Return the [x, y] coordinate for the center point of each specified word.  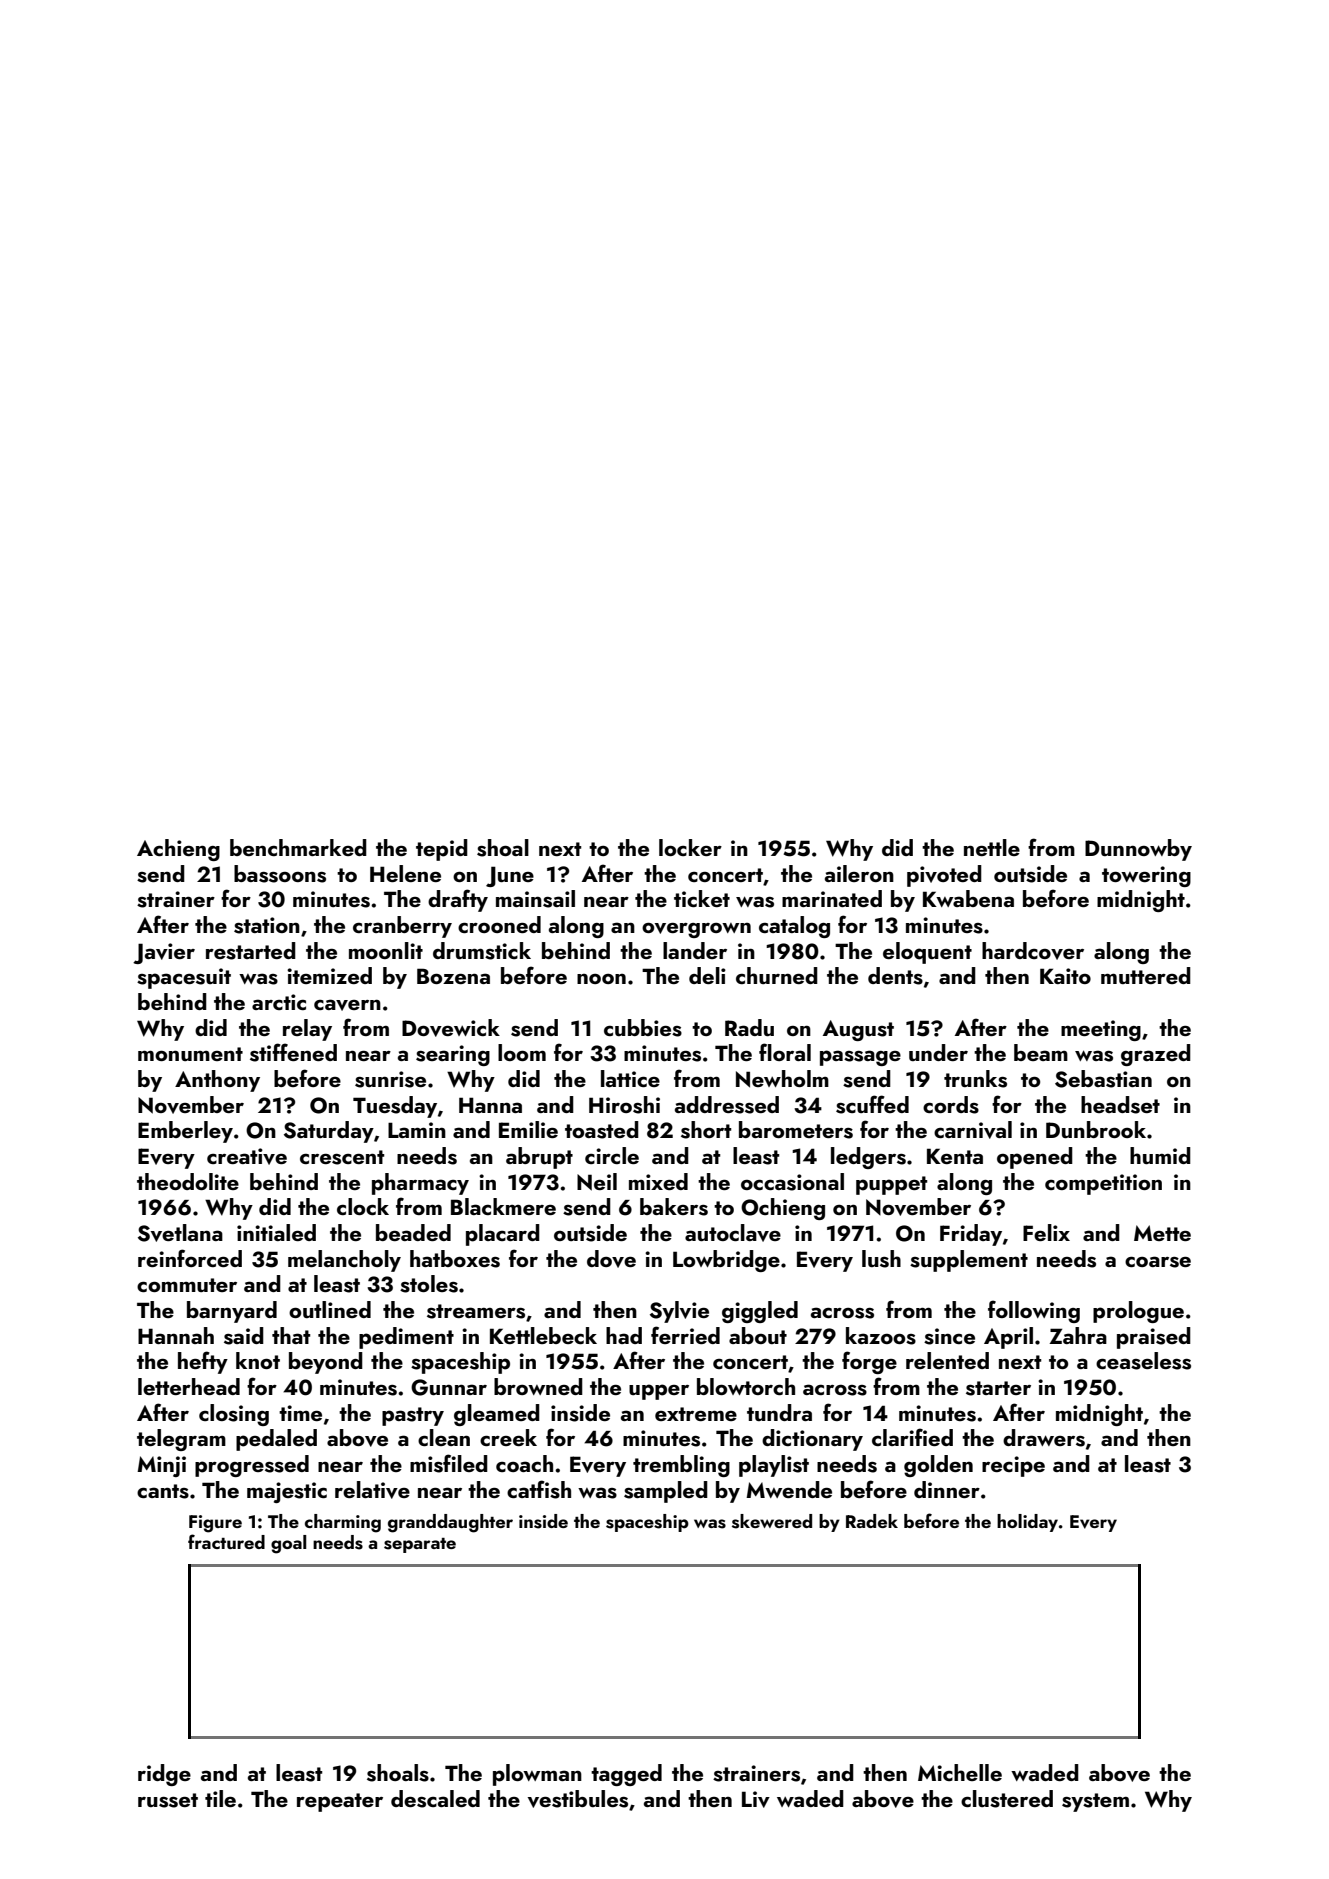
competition [1103, 1184]
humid [1160, 1155]
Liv [756, 1799]
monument [190, 1054]
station [267, 925]
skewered [772, 1521]
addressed [727, 1105]
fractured [226, 1541]
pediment [406, 1338]
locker [690, 847]
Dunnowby [1138, 850]
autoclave [733, 1233]
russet [168, 1800]
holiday [1027, 1523]
